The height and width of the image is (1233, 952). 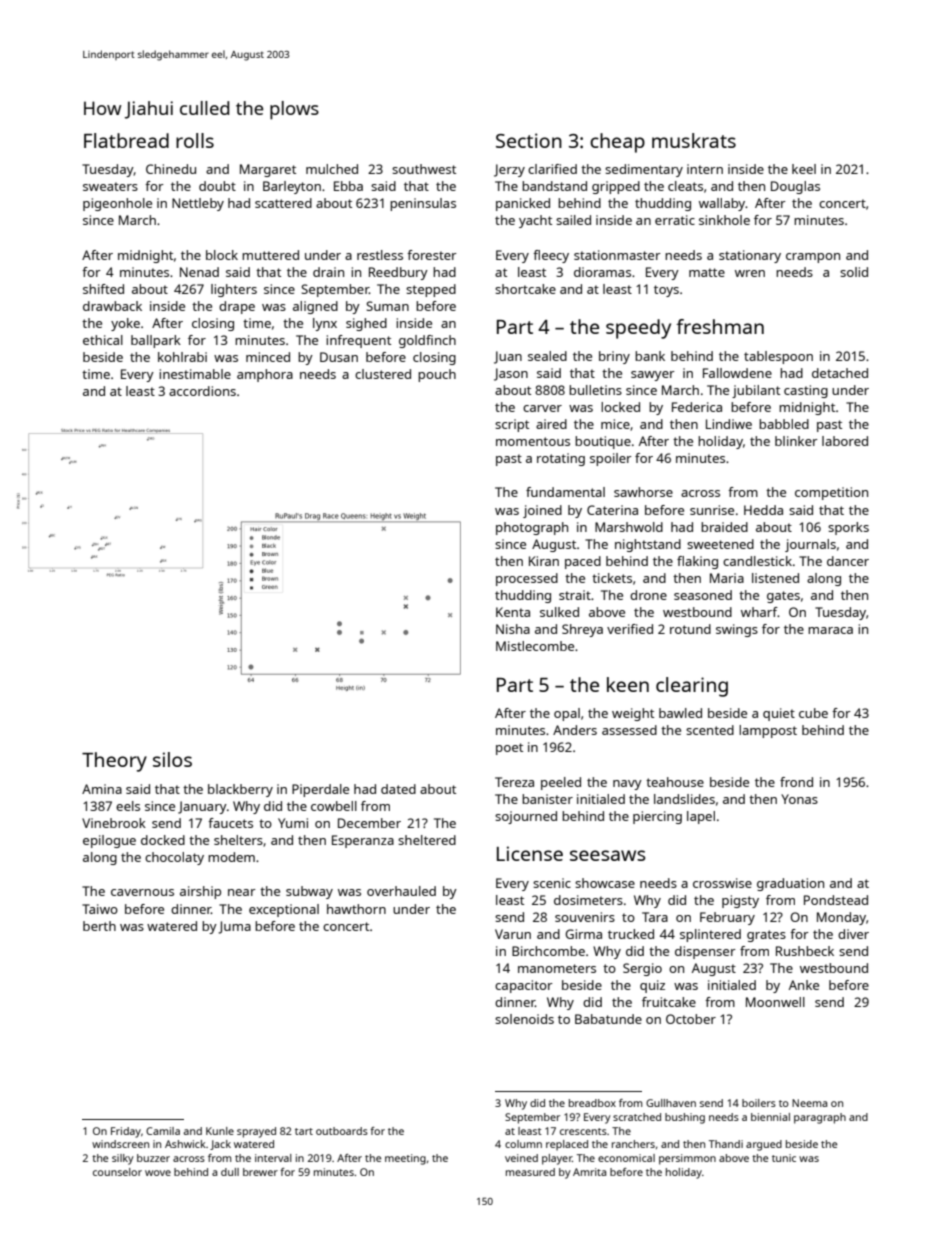 I want to click on cube, so click(x=813, y=713).
